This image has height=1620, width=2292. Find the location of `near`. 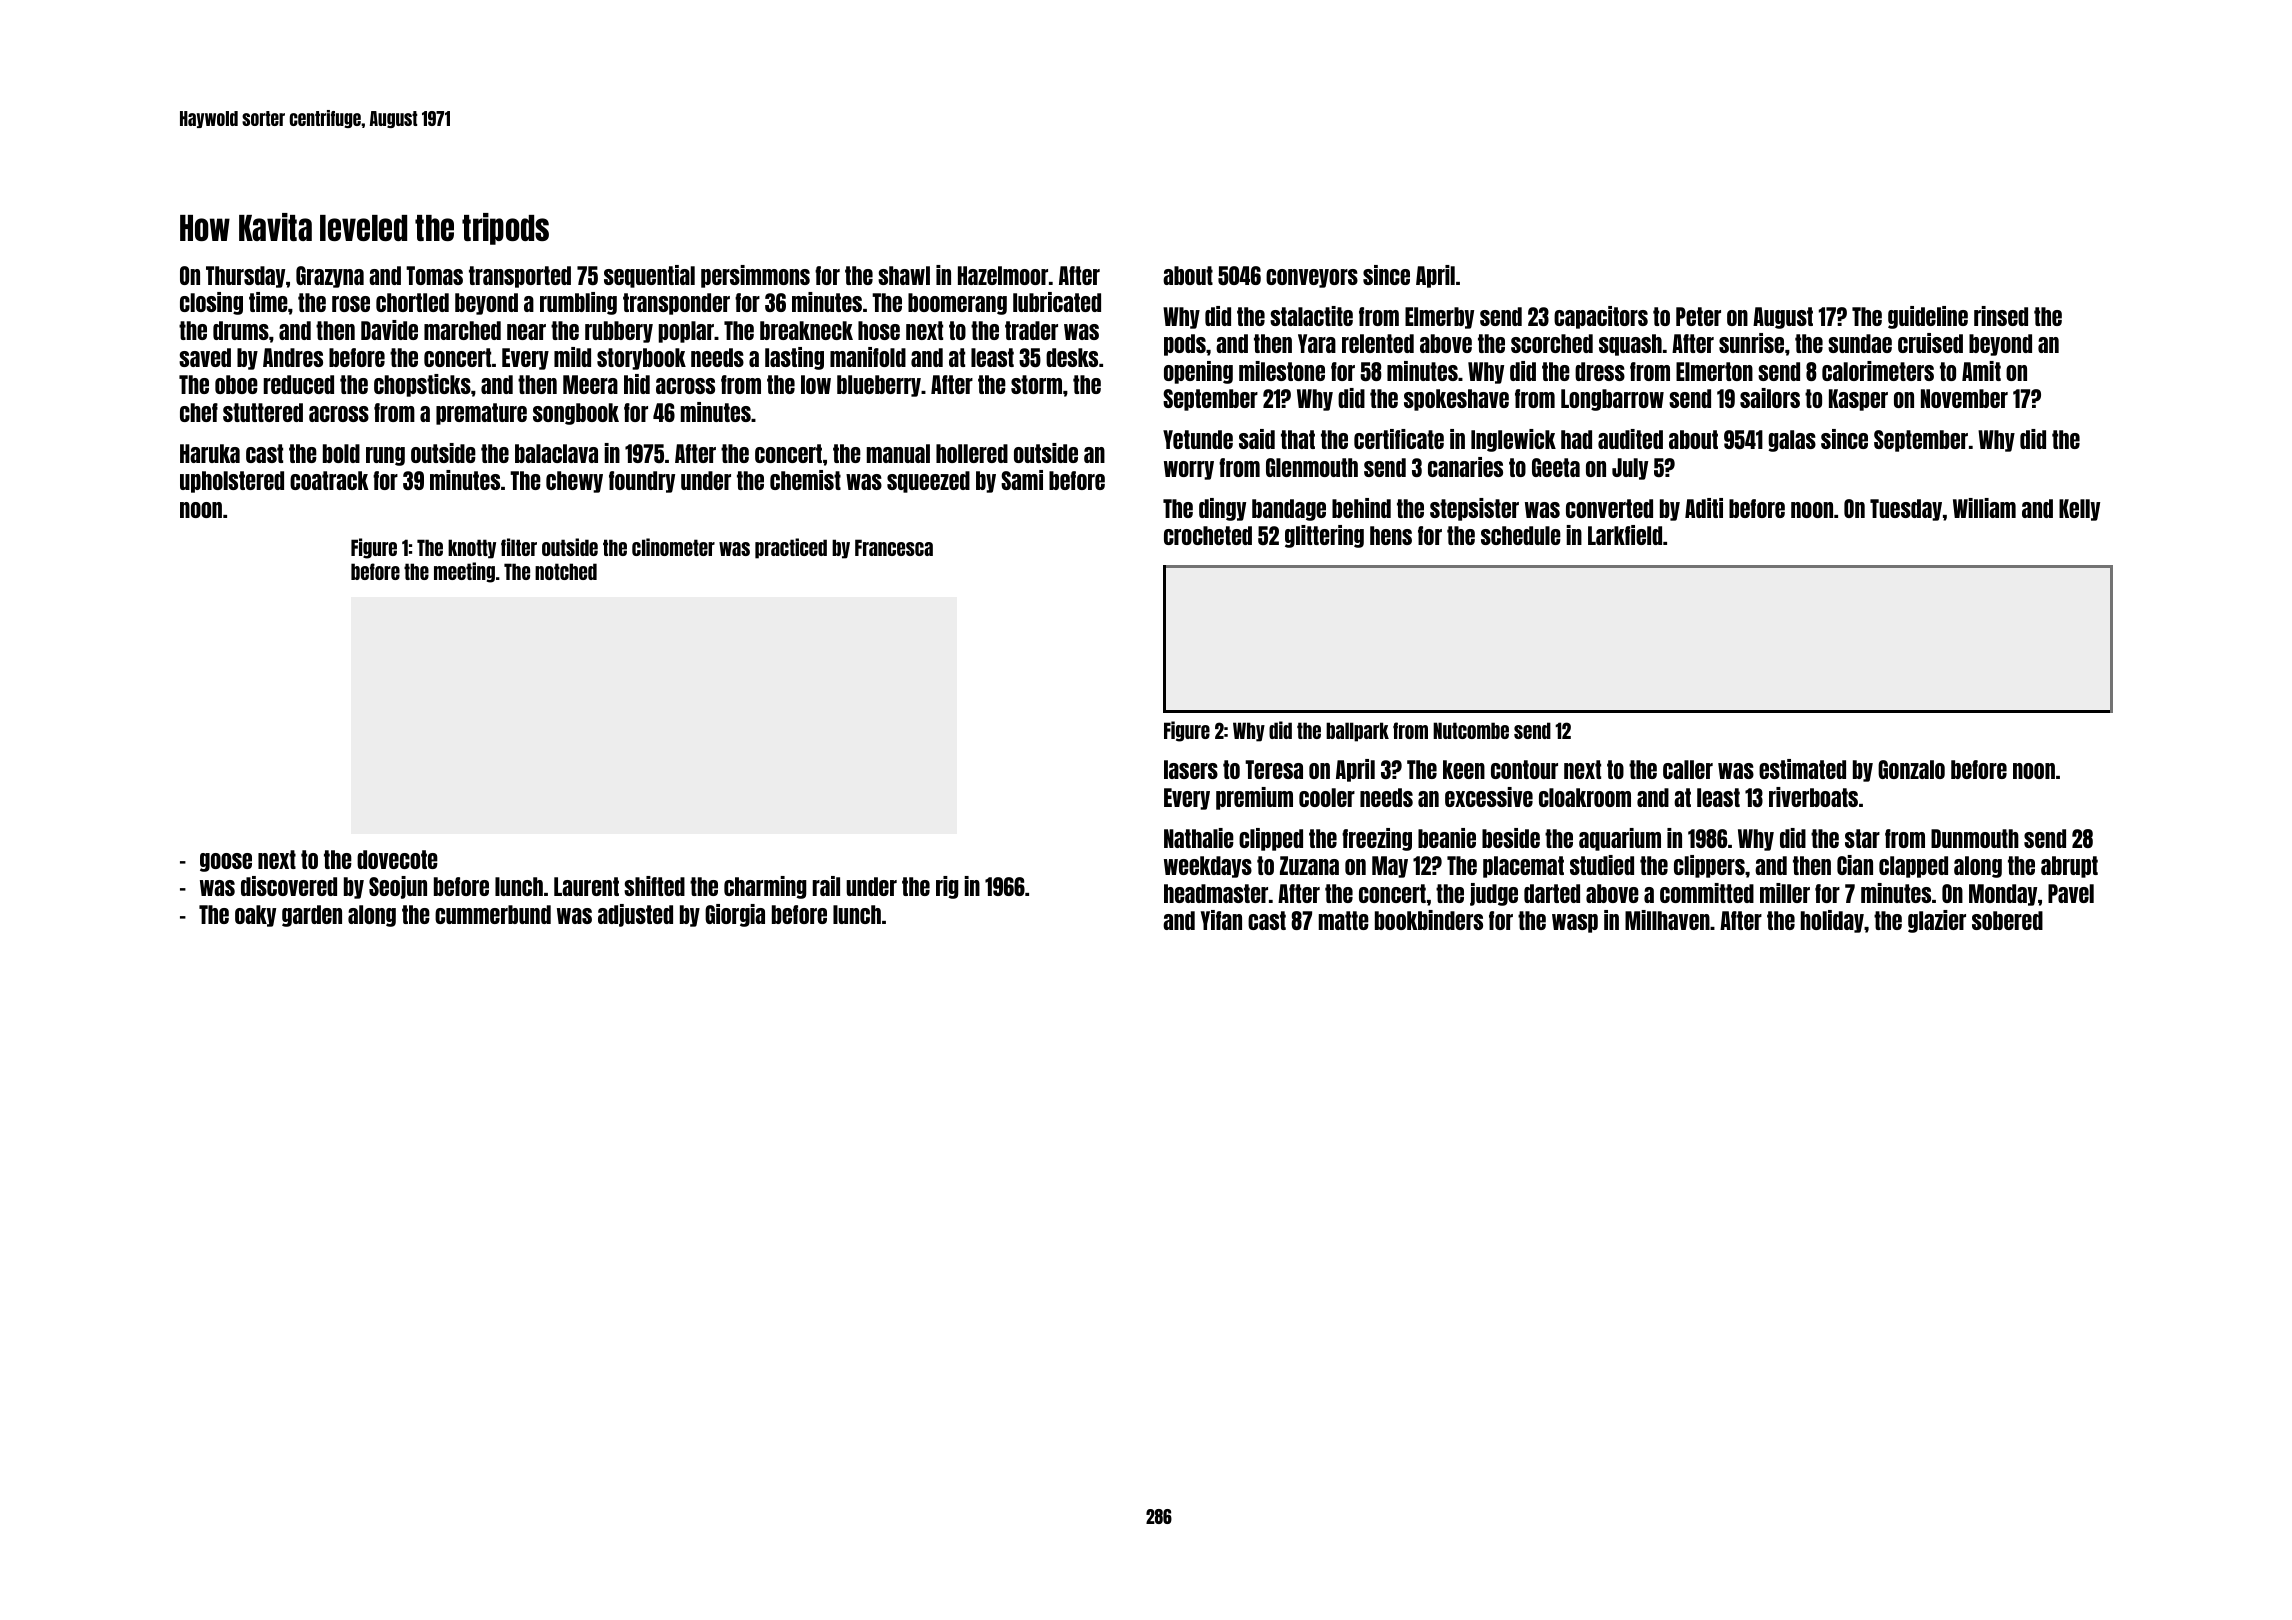

near is located at coordinates (526, 332).
